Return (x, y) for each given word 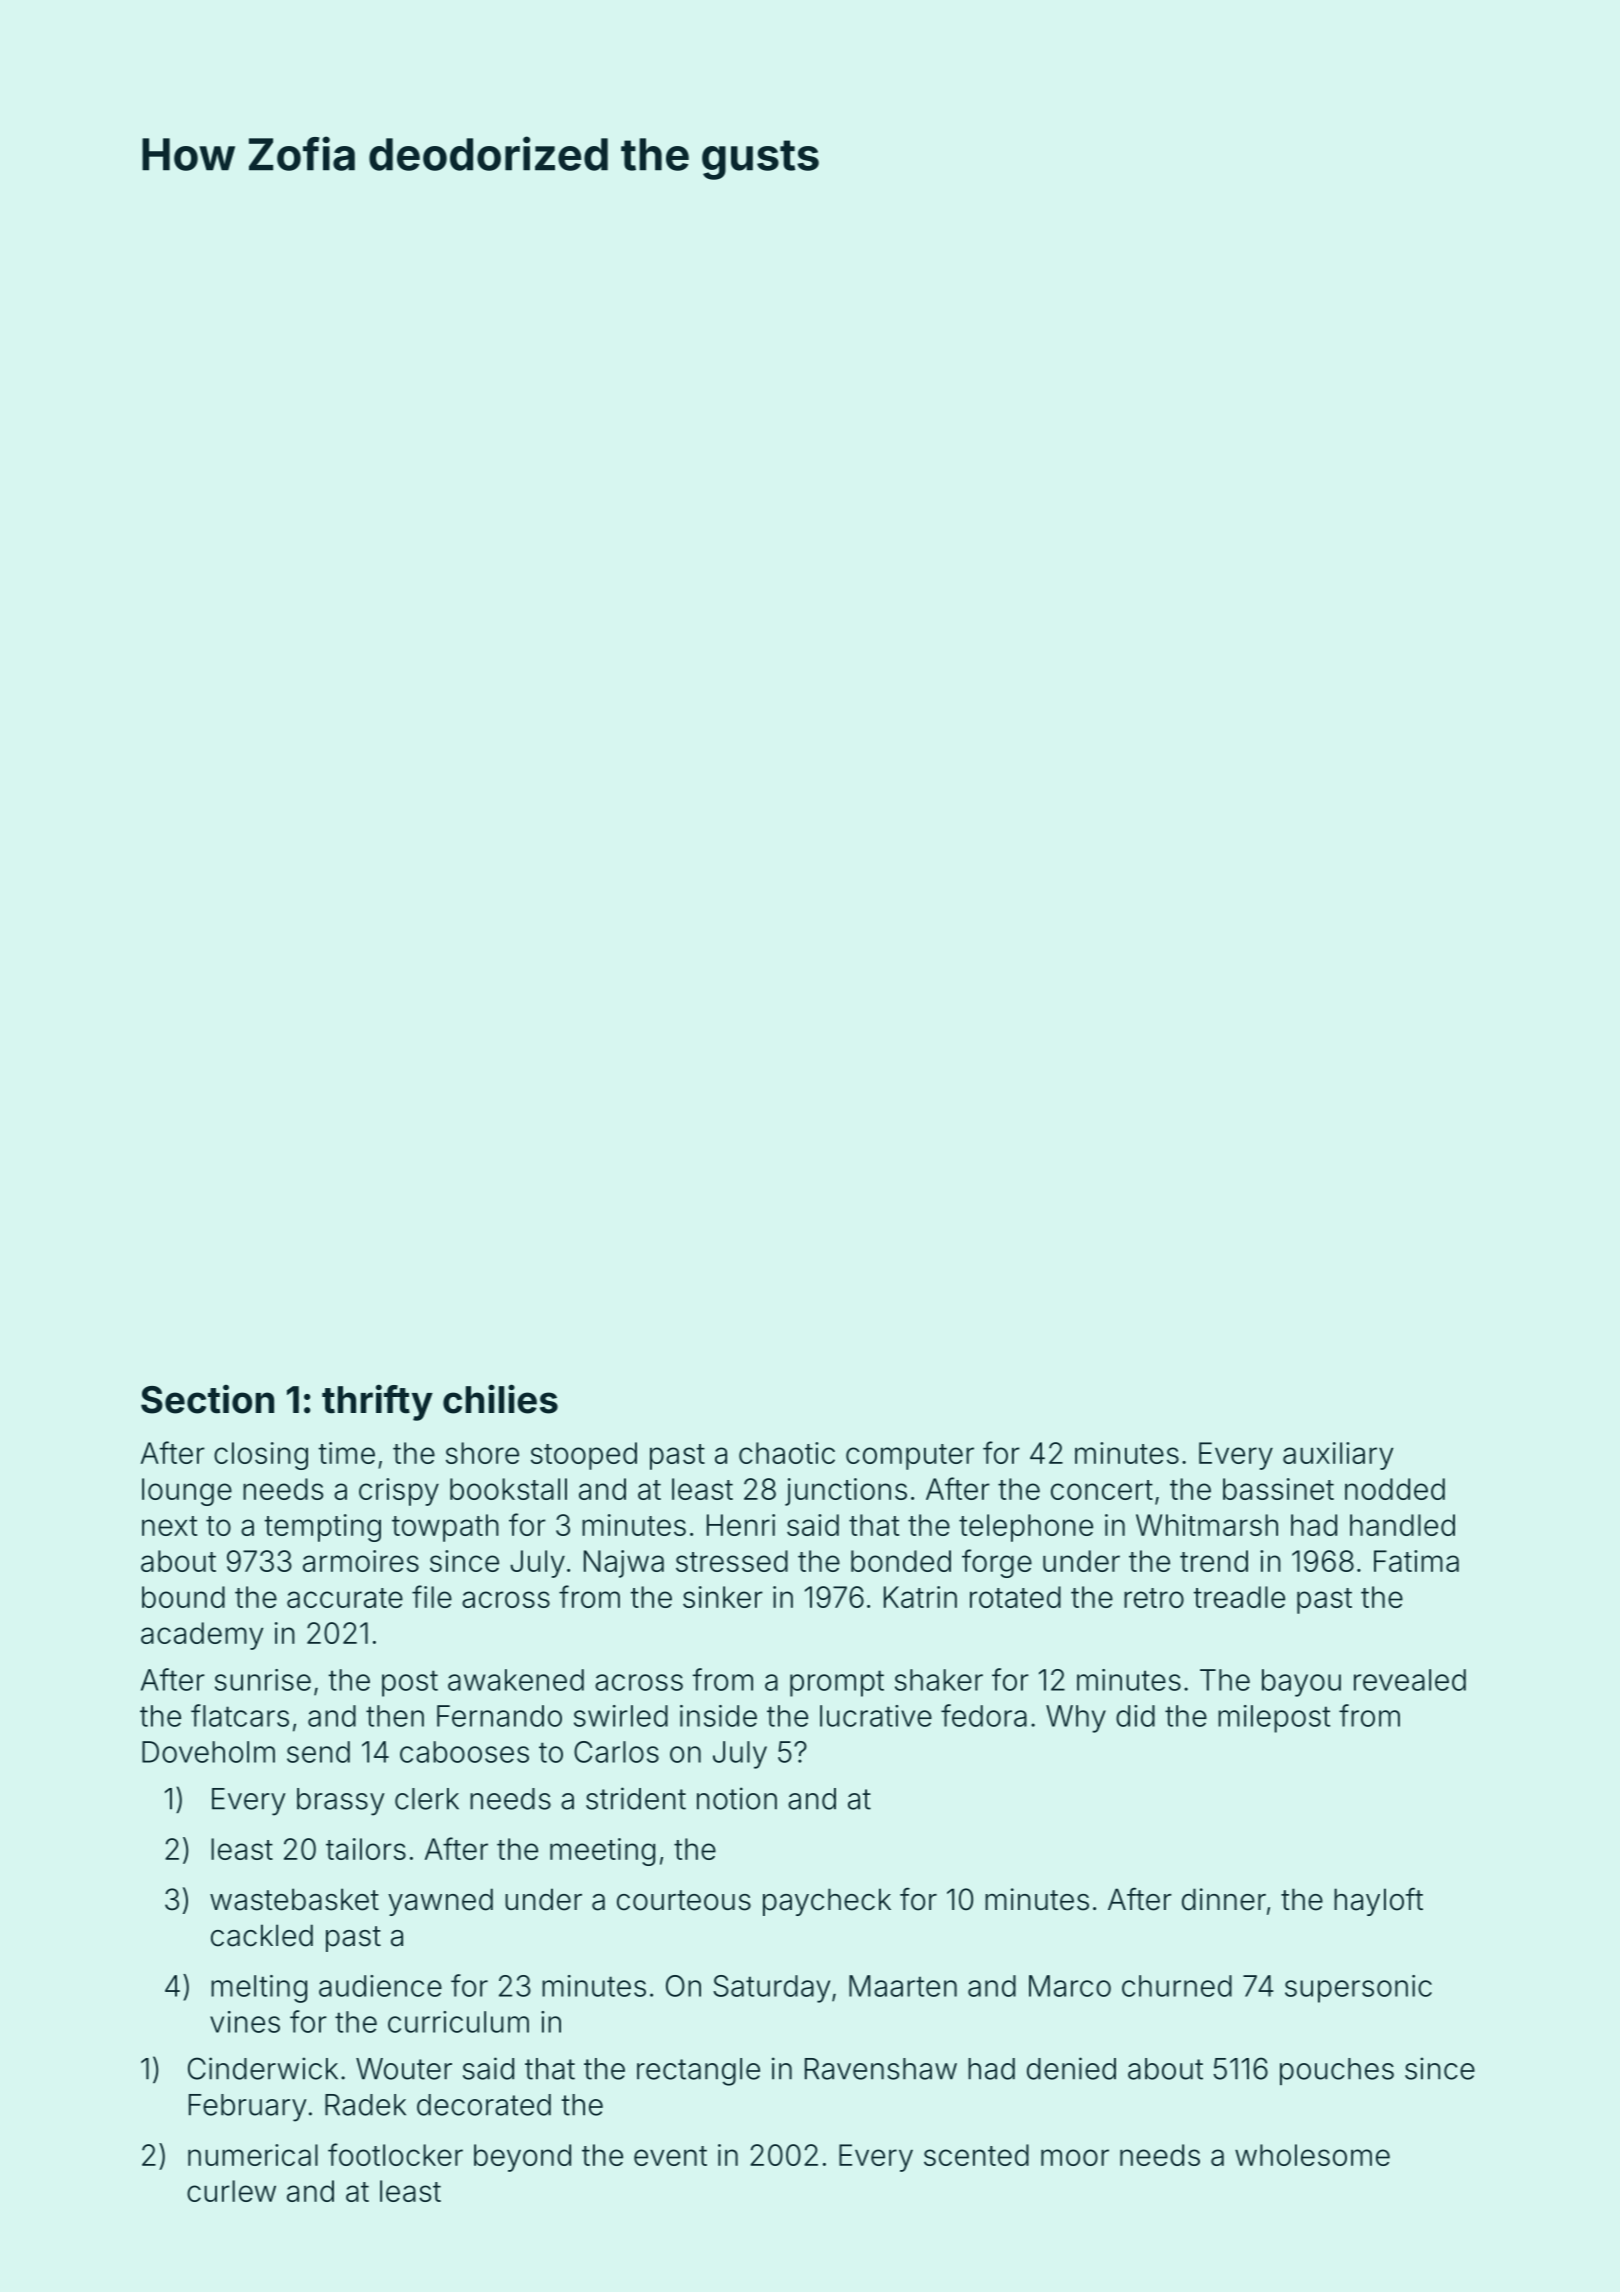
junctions (846, 1492)
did (1135, 1716)
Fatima (1416, 1561)
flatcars (240, 1715)
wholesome (1312, 2155)
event (670, 2156)
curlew (231, 2191)
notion (737, 1798)
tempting (322, 1528)
